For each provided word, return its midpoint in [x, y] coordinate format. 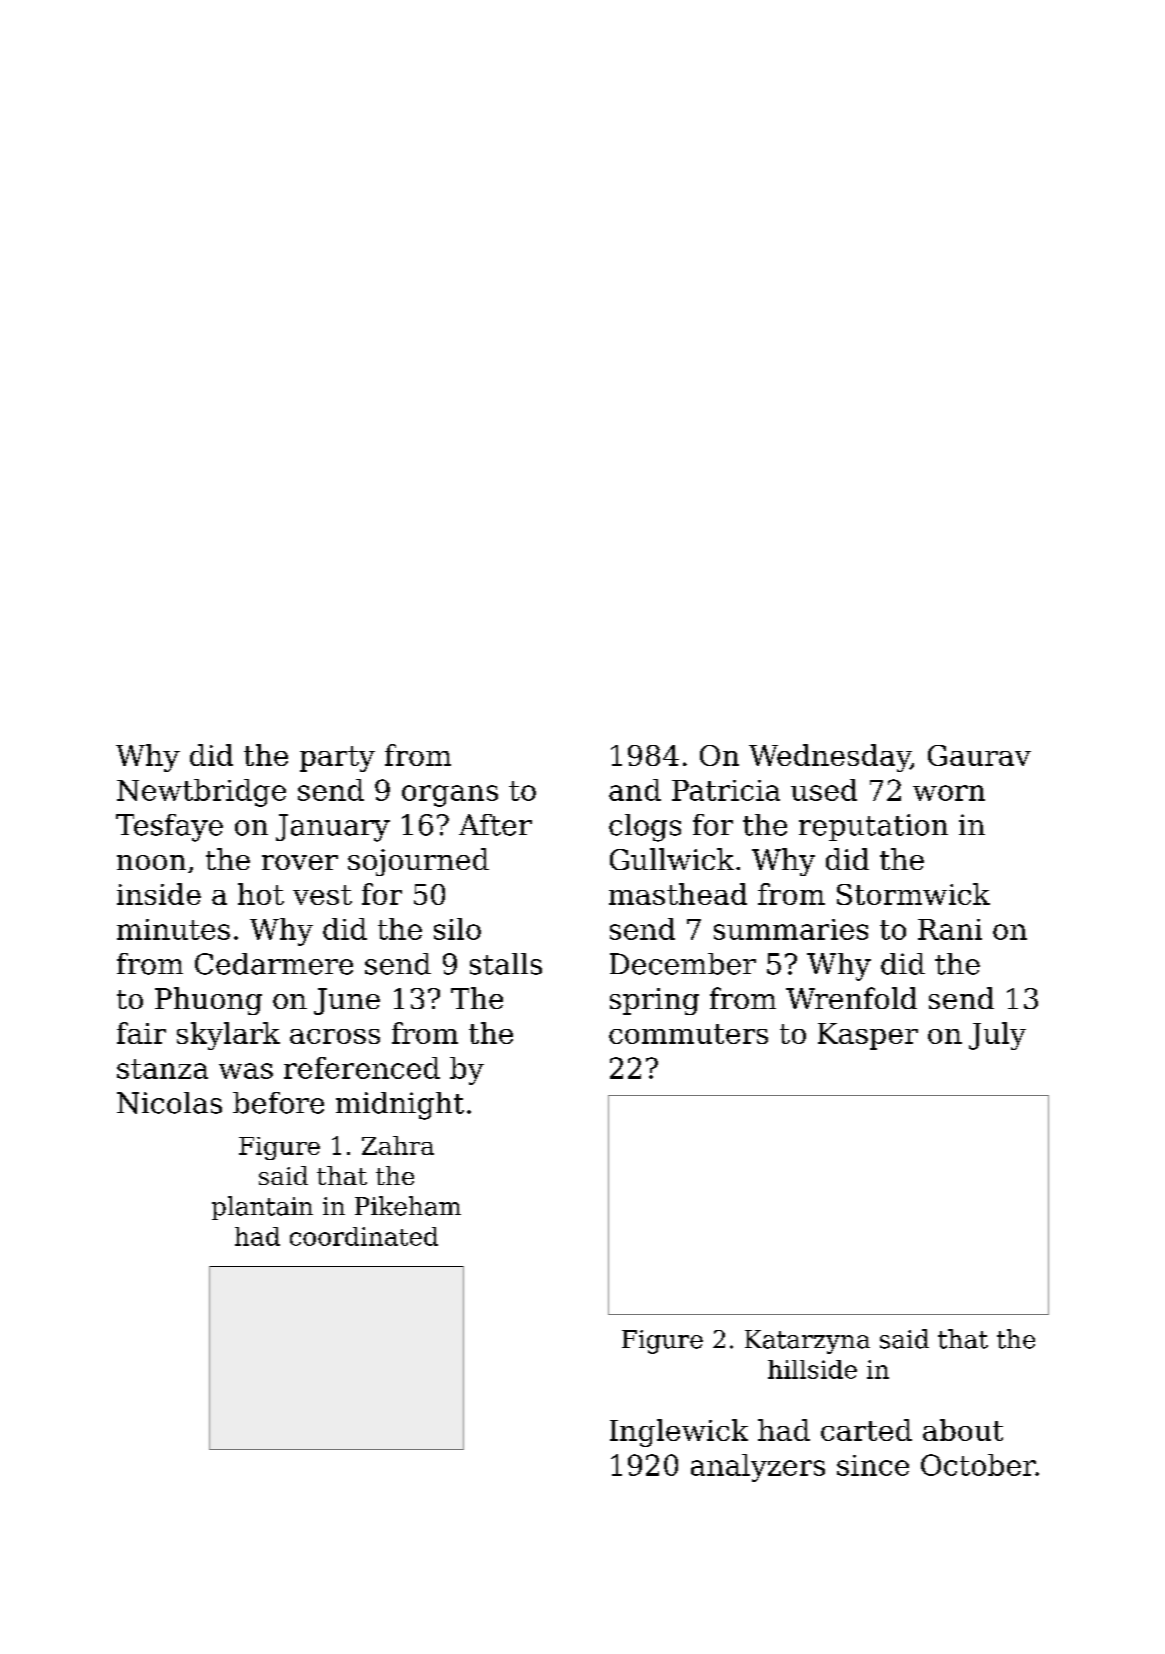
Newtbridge [201, 793]
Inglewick [679, 1433]
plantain [262, 1208]
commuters [688, 1034]
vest [322, 895]
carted [866, 1430]
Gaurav [979, 755]
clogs [645, 828]
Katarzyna [807, 1342]
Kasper [868, 1036]
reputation [873, 827]
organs [450, 796]
